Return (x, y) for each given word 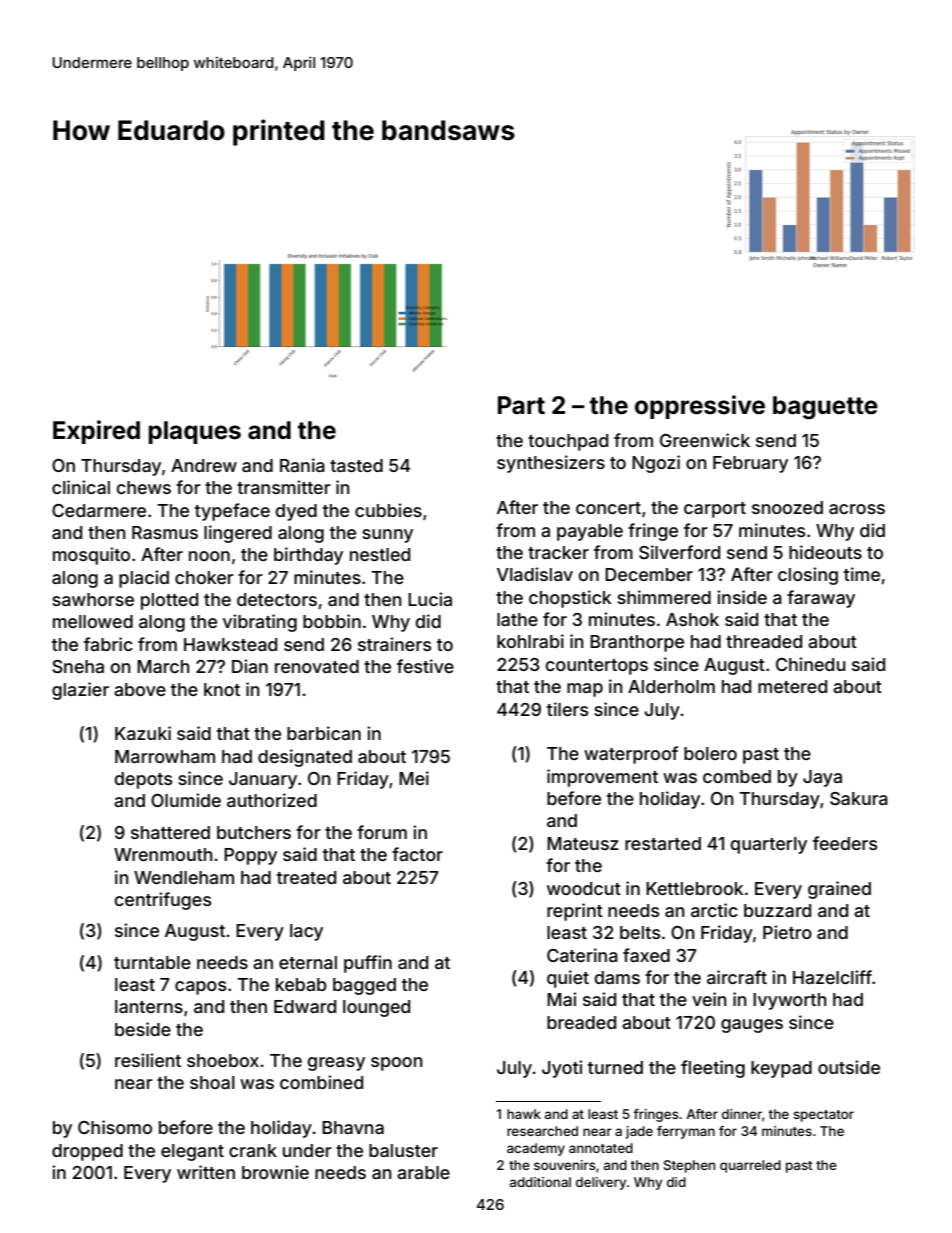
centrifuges (163, 901)
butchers (254, 832)
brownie (275, 1172)
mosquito (91, 556)
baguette (825, 408)
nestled (380, 554)
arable (423, 1172)
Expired (96, 432)
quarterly (769, 845)
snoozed (787, 507)
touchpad (568, 442)
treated (306, 877)
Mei (414, 778)
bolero (710, 753)
